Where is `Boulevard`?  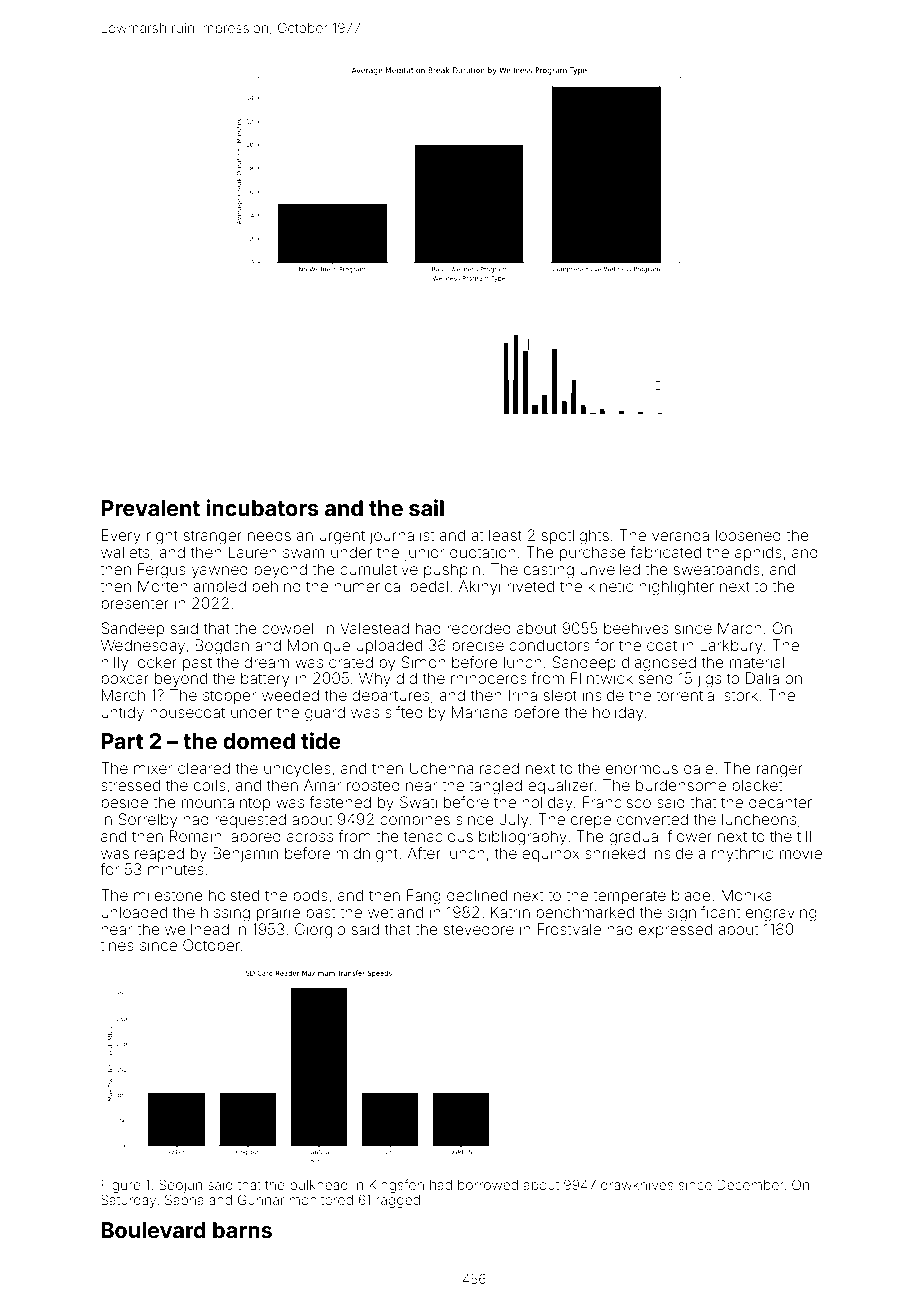 Boulevard is located at coordinates (153, 1230).
